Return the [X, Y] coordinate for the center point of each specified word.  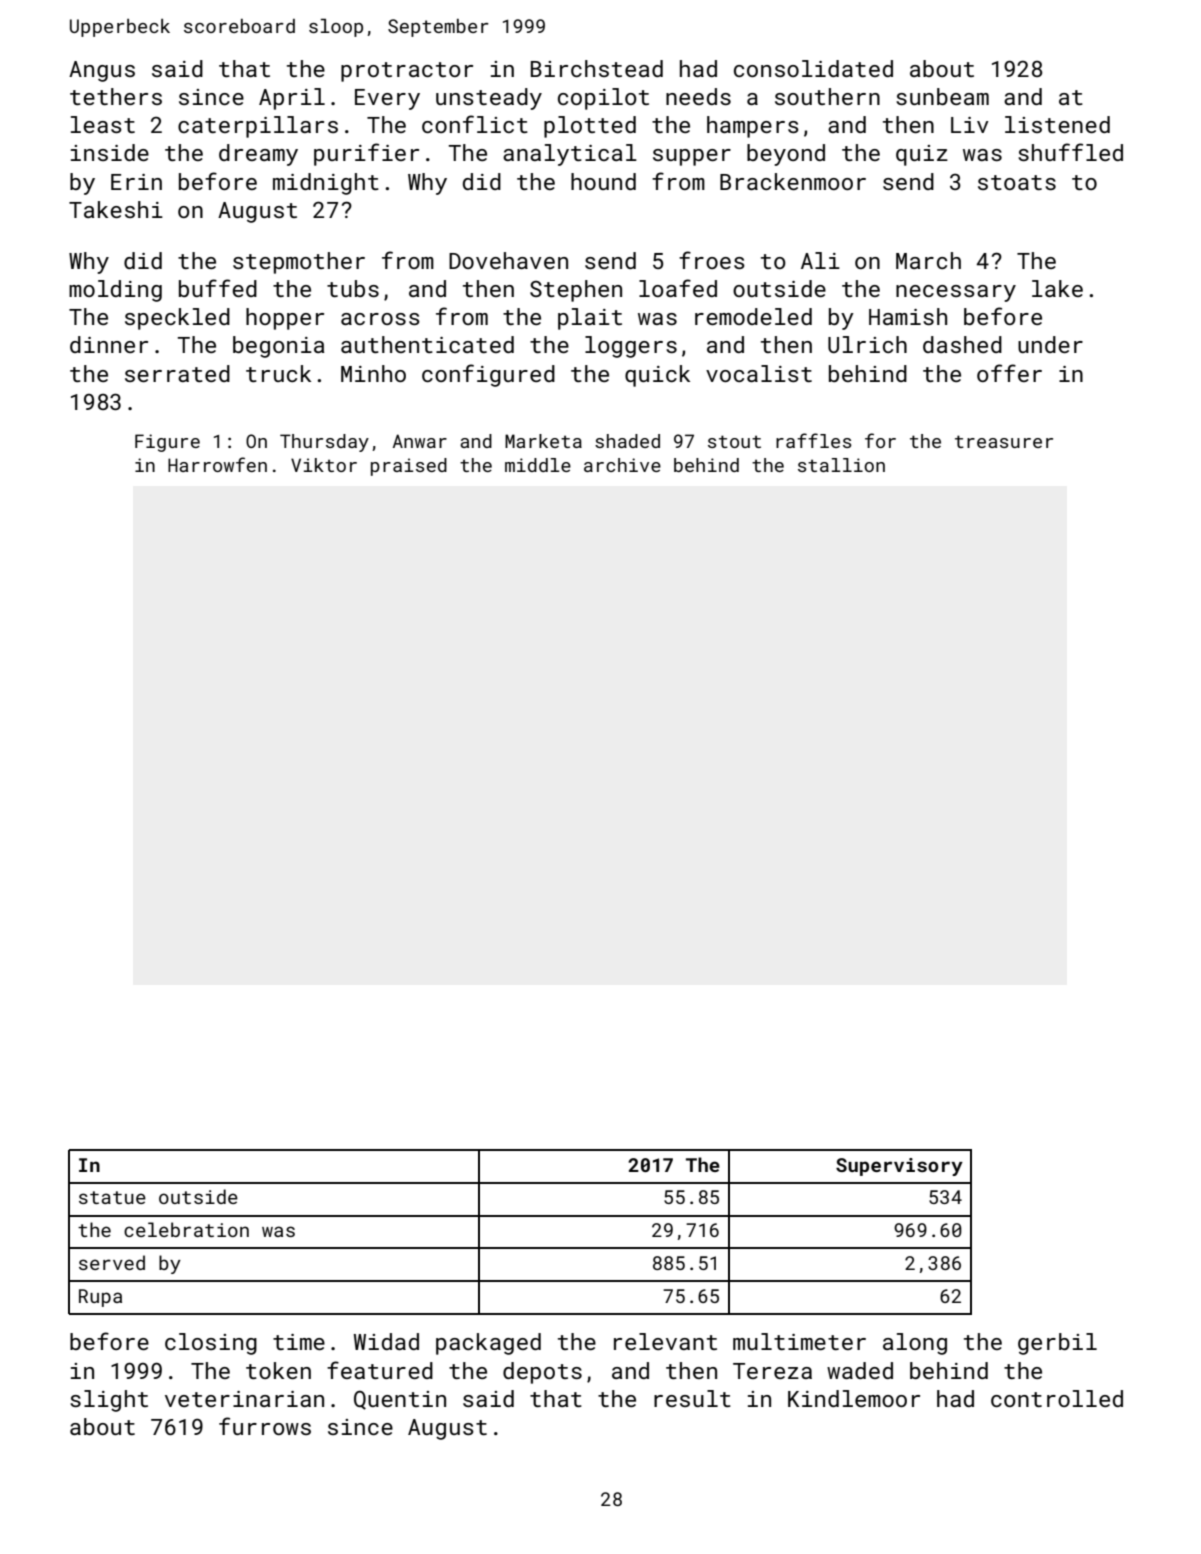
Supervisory [899, 1167]
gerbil [1057, 1344]
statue [112, 1197]
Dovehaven [508, 260]
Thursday [324, 443]
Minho [373, 373]
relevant [665, 1341]
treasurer [1004, 441]
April [292, 99]
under [1050, 344]
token [278, 1370]
